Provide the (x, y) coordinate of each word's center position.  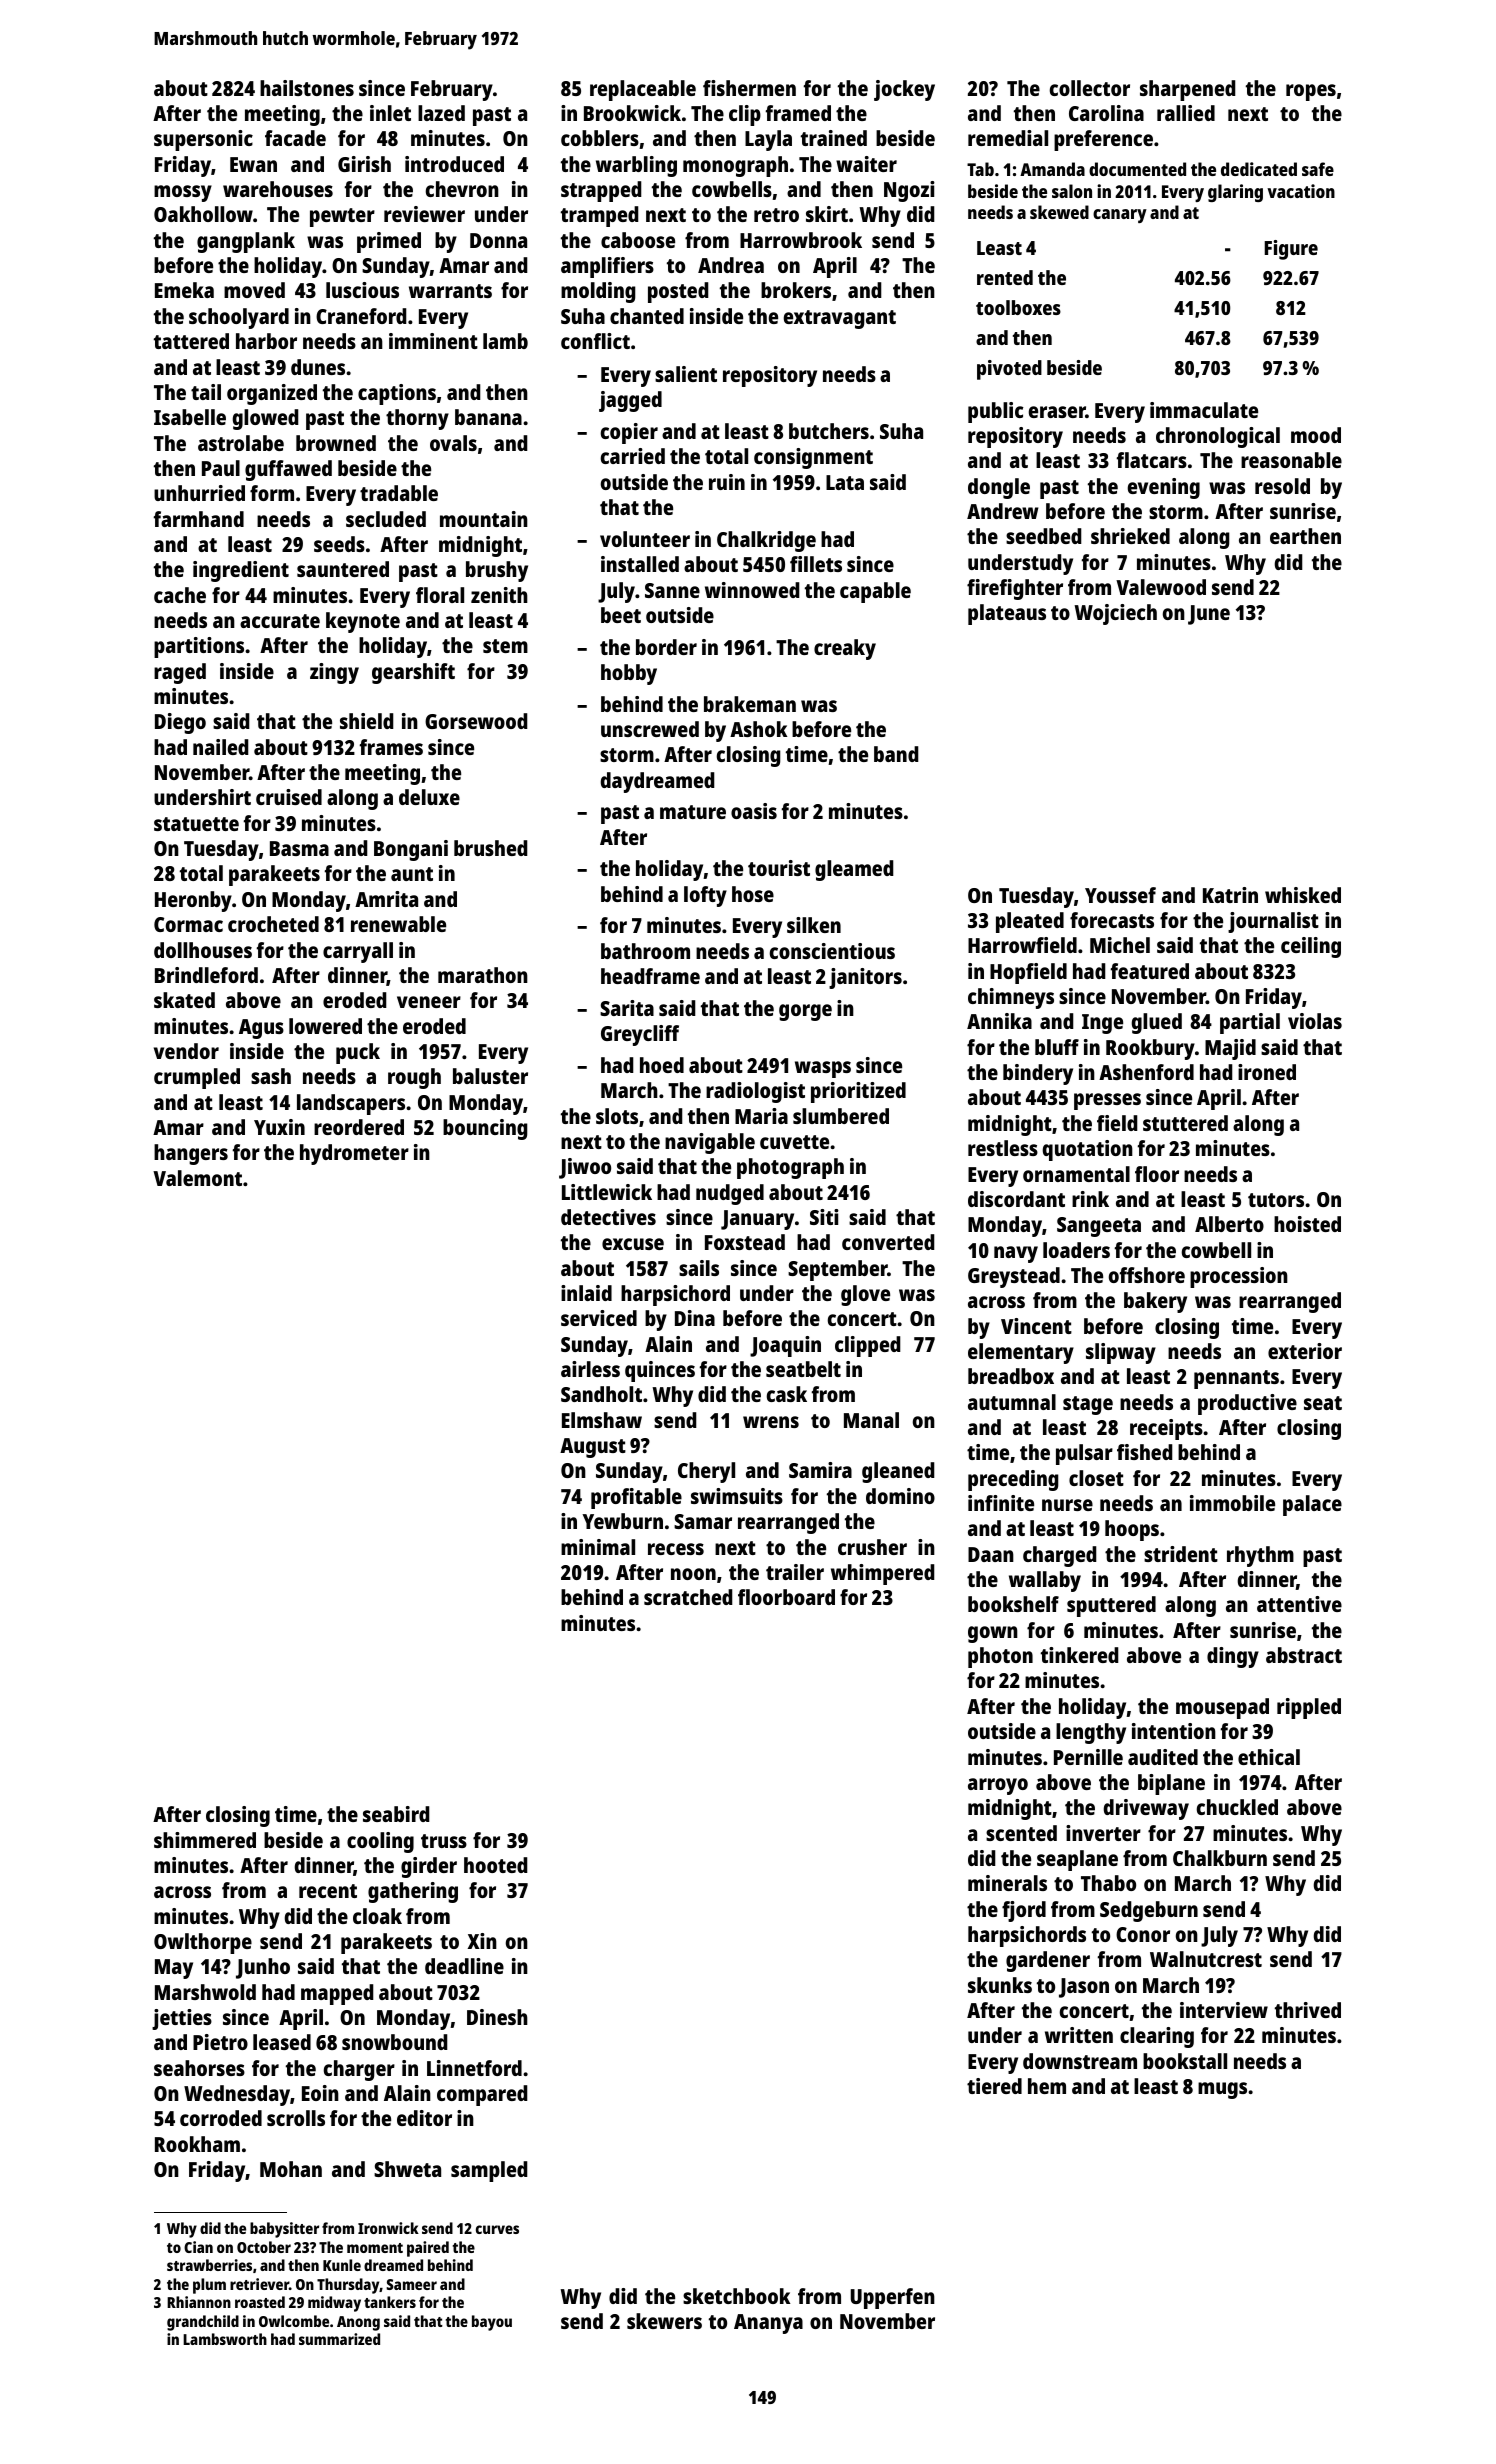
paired (428, 2249)
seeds (339, 544)
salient (686, 374)
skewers (664, 2321)
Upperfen (893, 2298)
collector (1090, 88)
